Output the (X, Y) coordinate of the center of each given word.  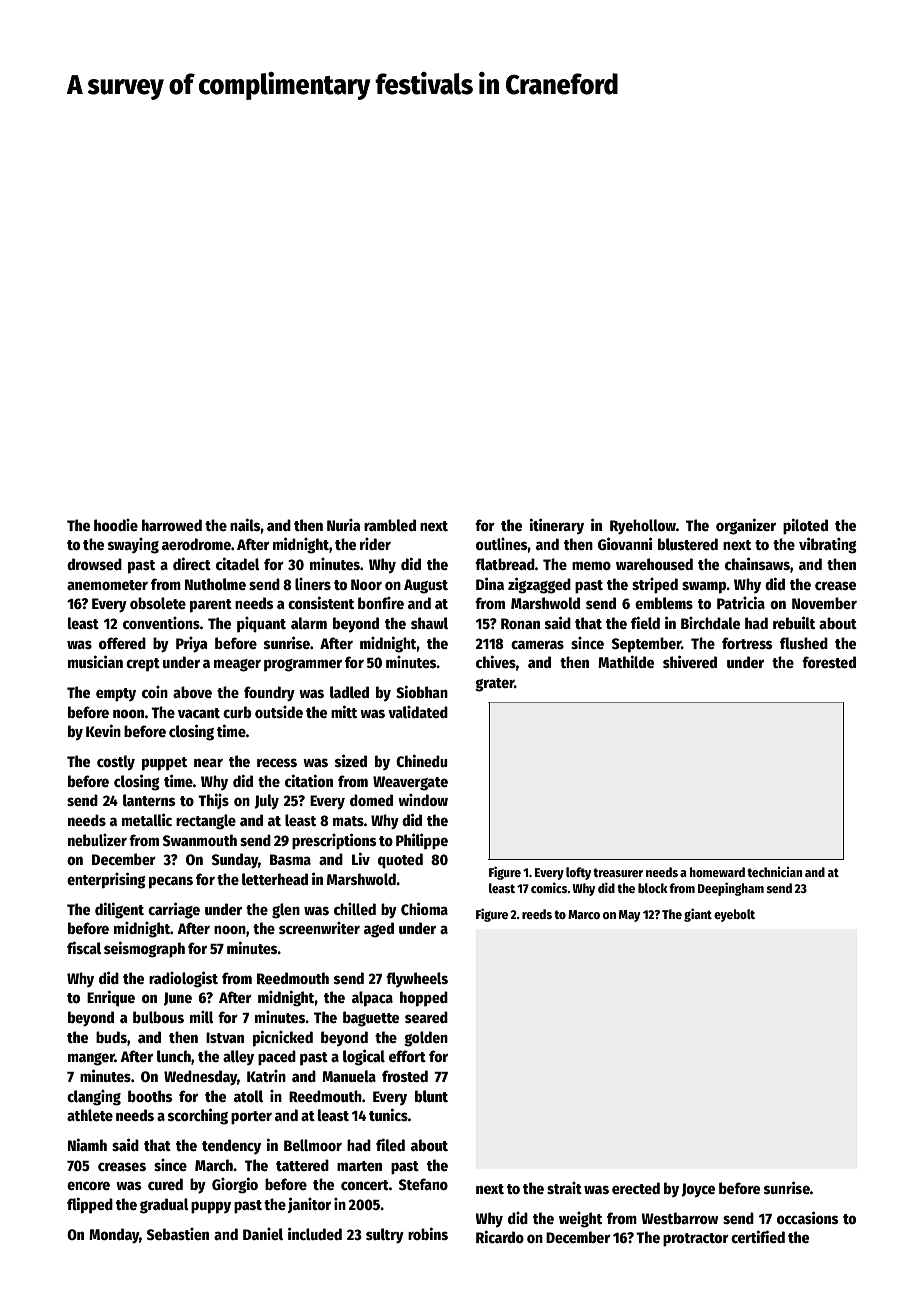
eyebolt (734, 915)
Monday (114, 1236)
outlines (502, 544)
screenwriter (319, 928)
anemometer (107, 585)
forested (829, 662)
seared (426, 1017)
